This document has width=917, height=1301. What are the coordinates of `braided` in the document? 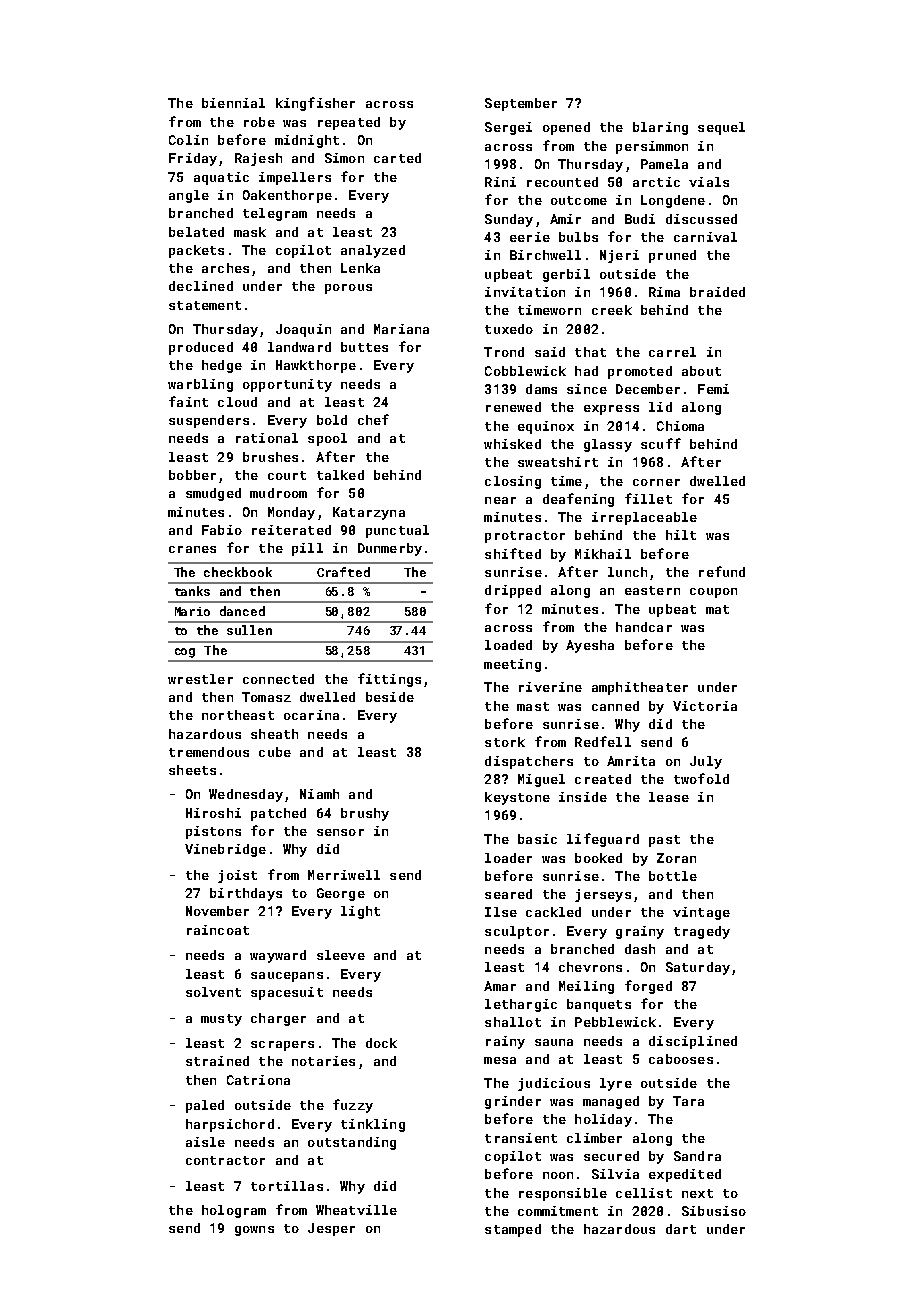 It's located at (717, 292).
